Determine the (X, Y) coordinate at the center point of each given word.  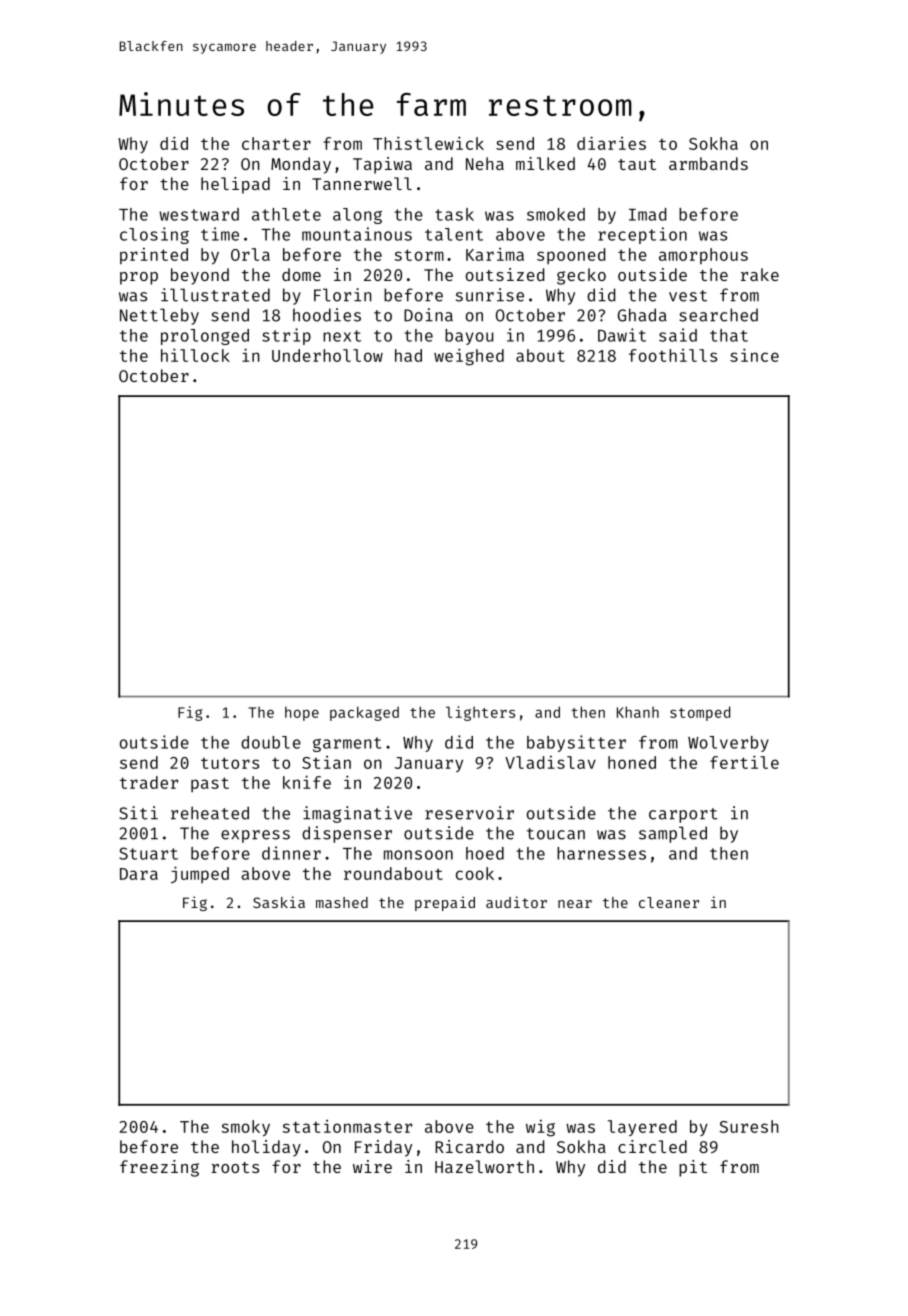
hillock (195, 355)
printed (154, 255)
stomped (700, 713)
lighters (480, 713)
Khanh (638, 712)
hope (302, 714)
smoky (246, 1128)
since (754, 355)
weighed (469, 357)
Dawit (622, 335)
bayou (469, 337)
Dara (139, 874)
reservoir (469, 813)
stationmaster (347, 1126)
